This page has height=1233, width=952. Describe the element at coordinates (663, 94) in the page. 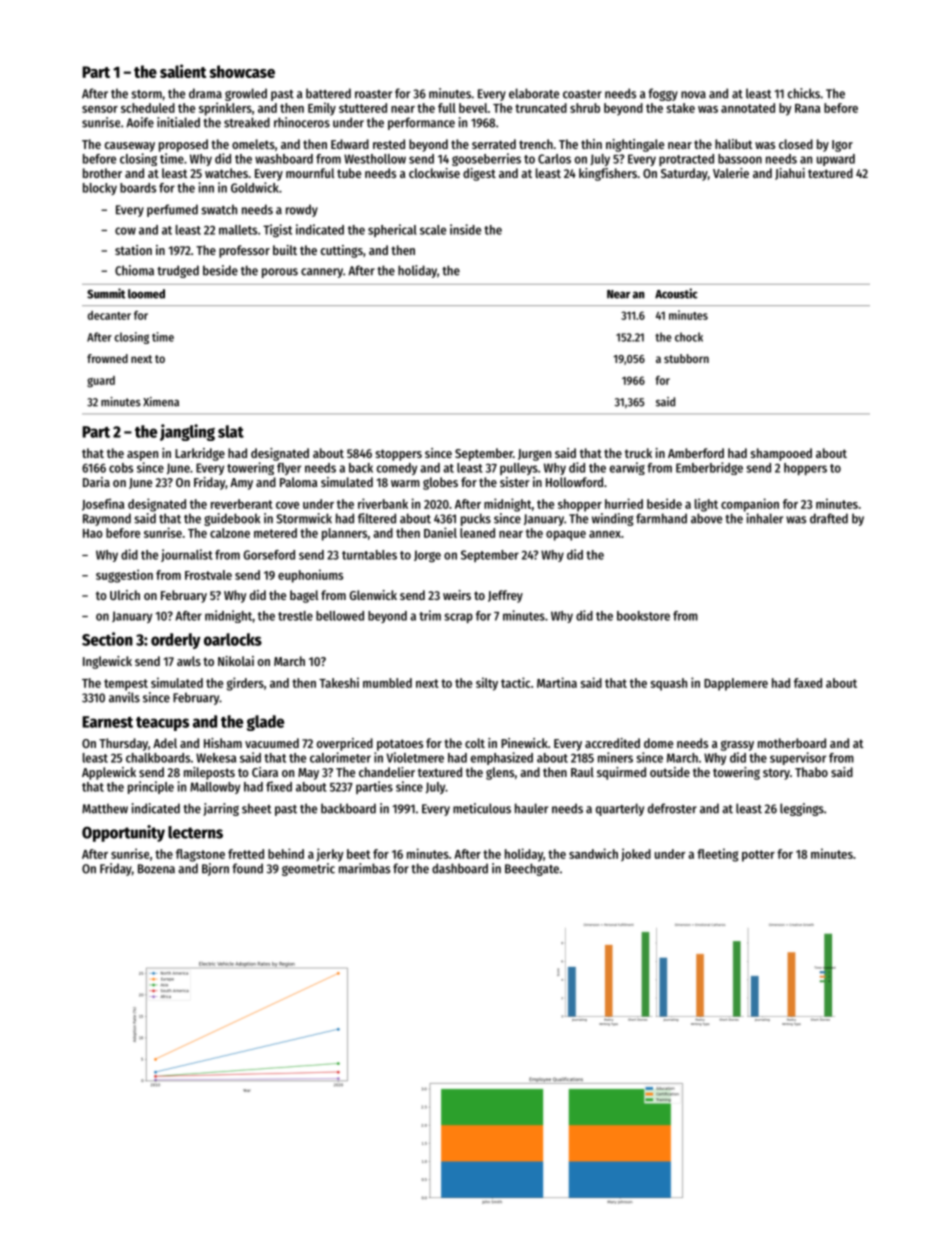

I see `foggy` at that location.
